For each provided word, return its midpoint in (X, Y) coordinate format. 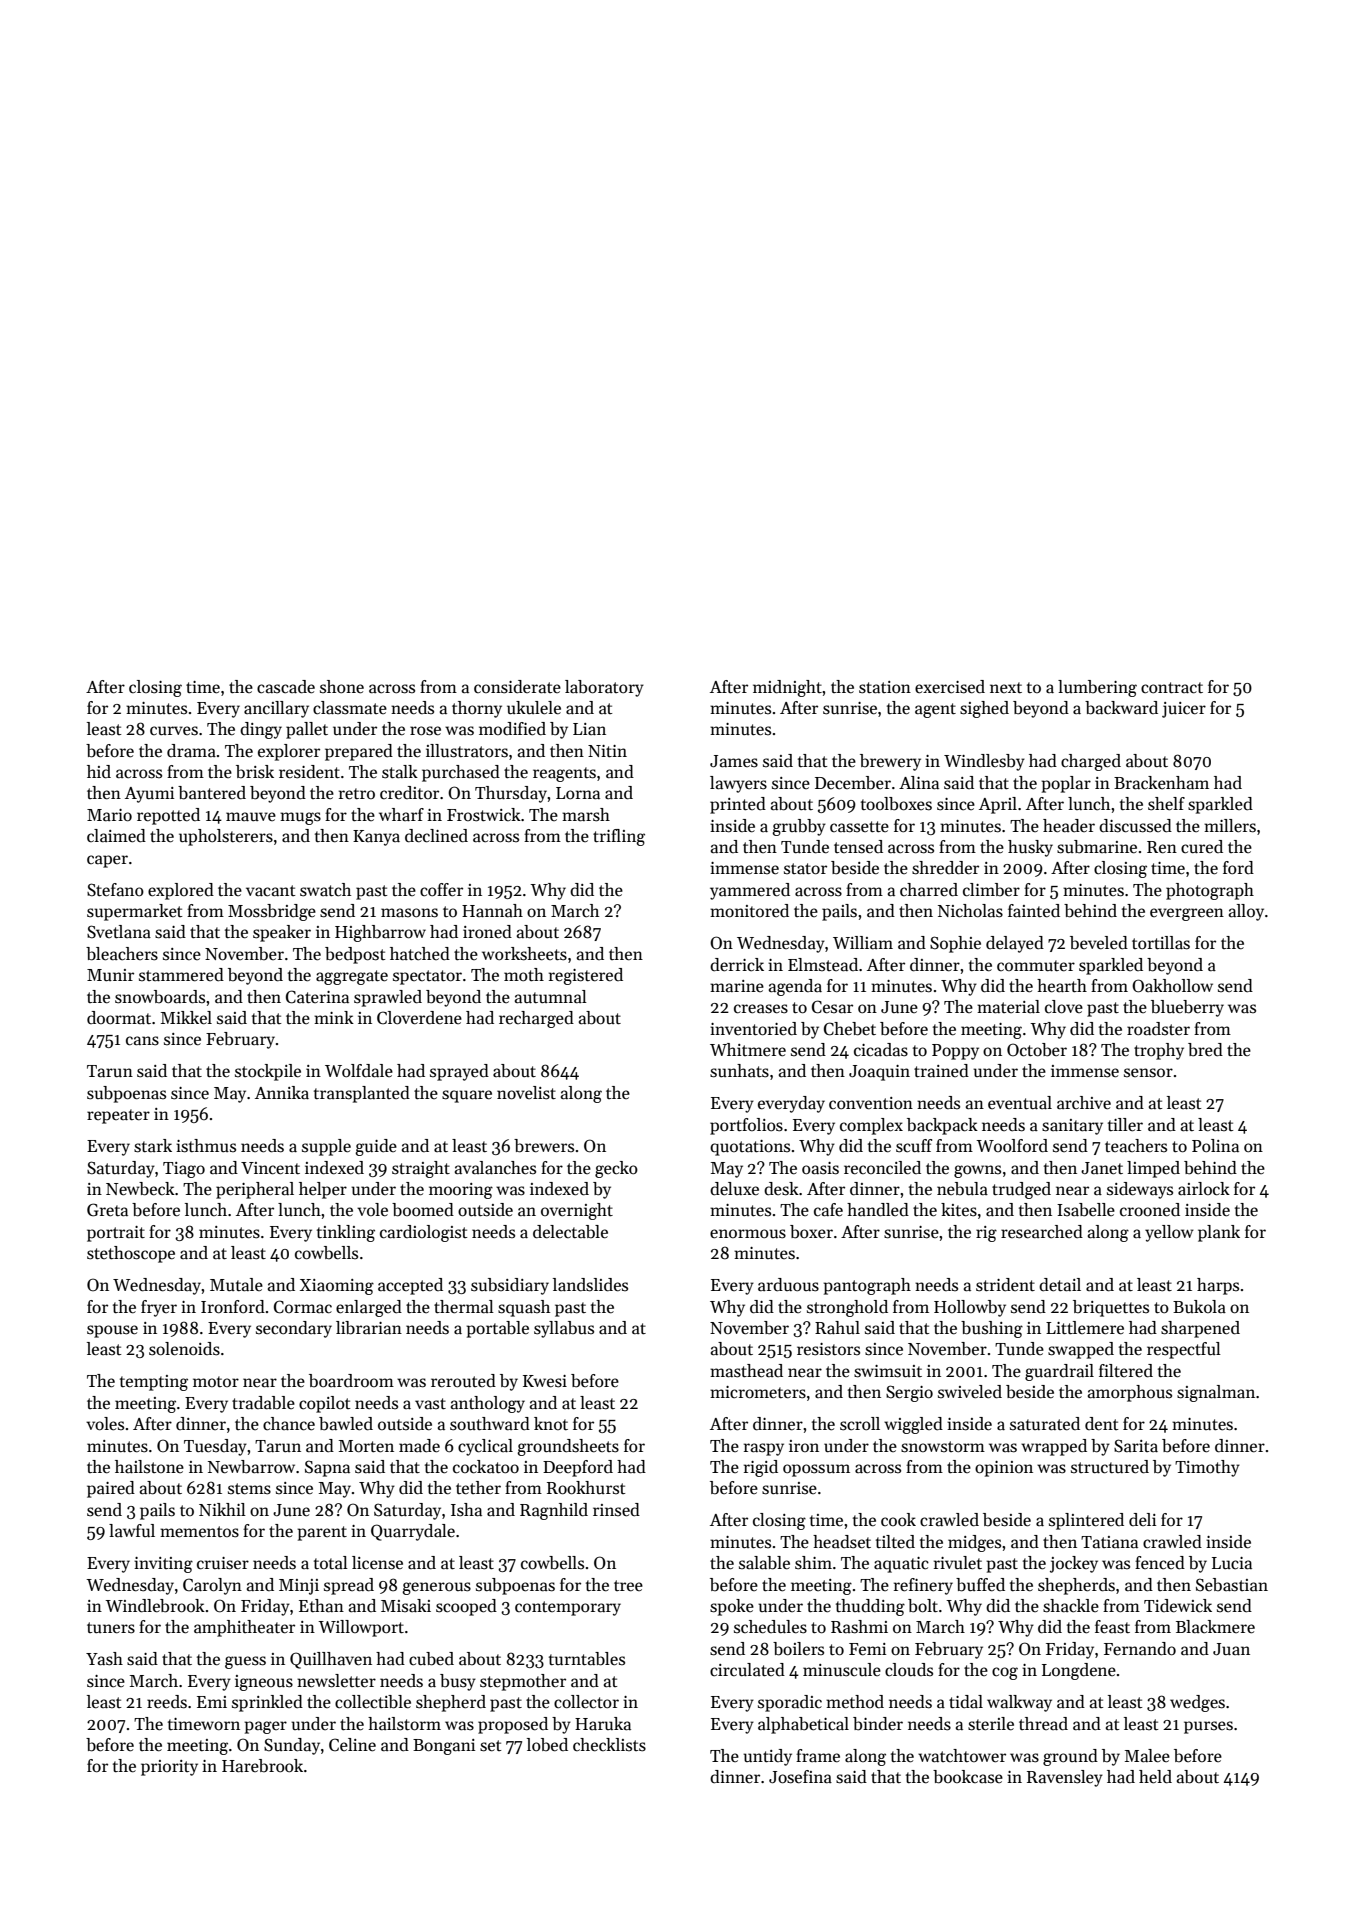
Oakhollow (1172, 986)
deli (1142, 1519)
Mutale (236, 1285)
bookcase (968, 1777)
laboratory (604, 688)
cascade (286, 687)
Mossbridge (272, 912)
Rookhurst (586, 1488)
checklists (609, 1745)
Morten (366, 1446)
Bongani (444, 1747)
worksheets (524, 954)
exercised (950, 687)
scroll (860, 1424)
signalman (1216, 1393)
